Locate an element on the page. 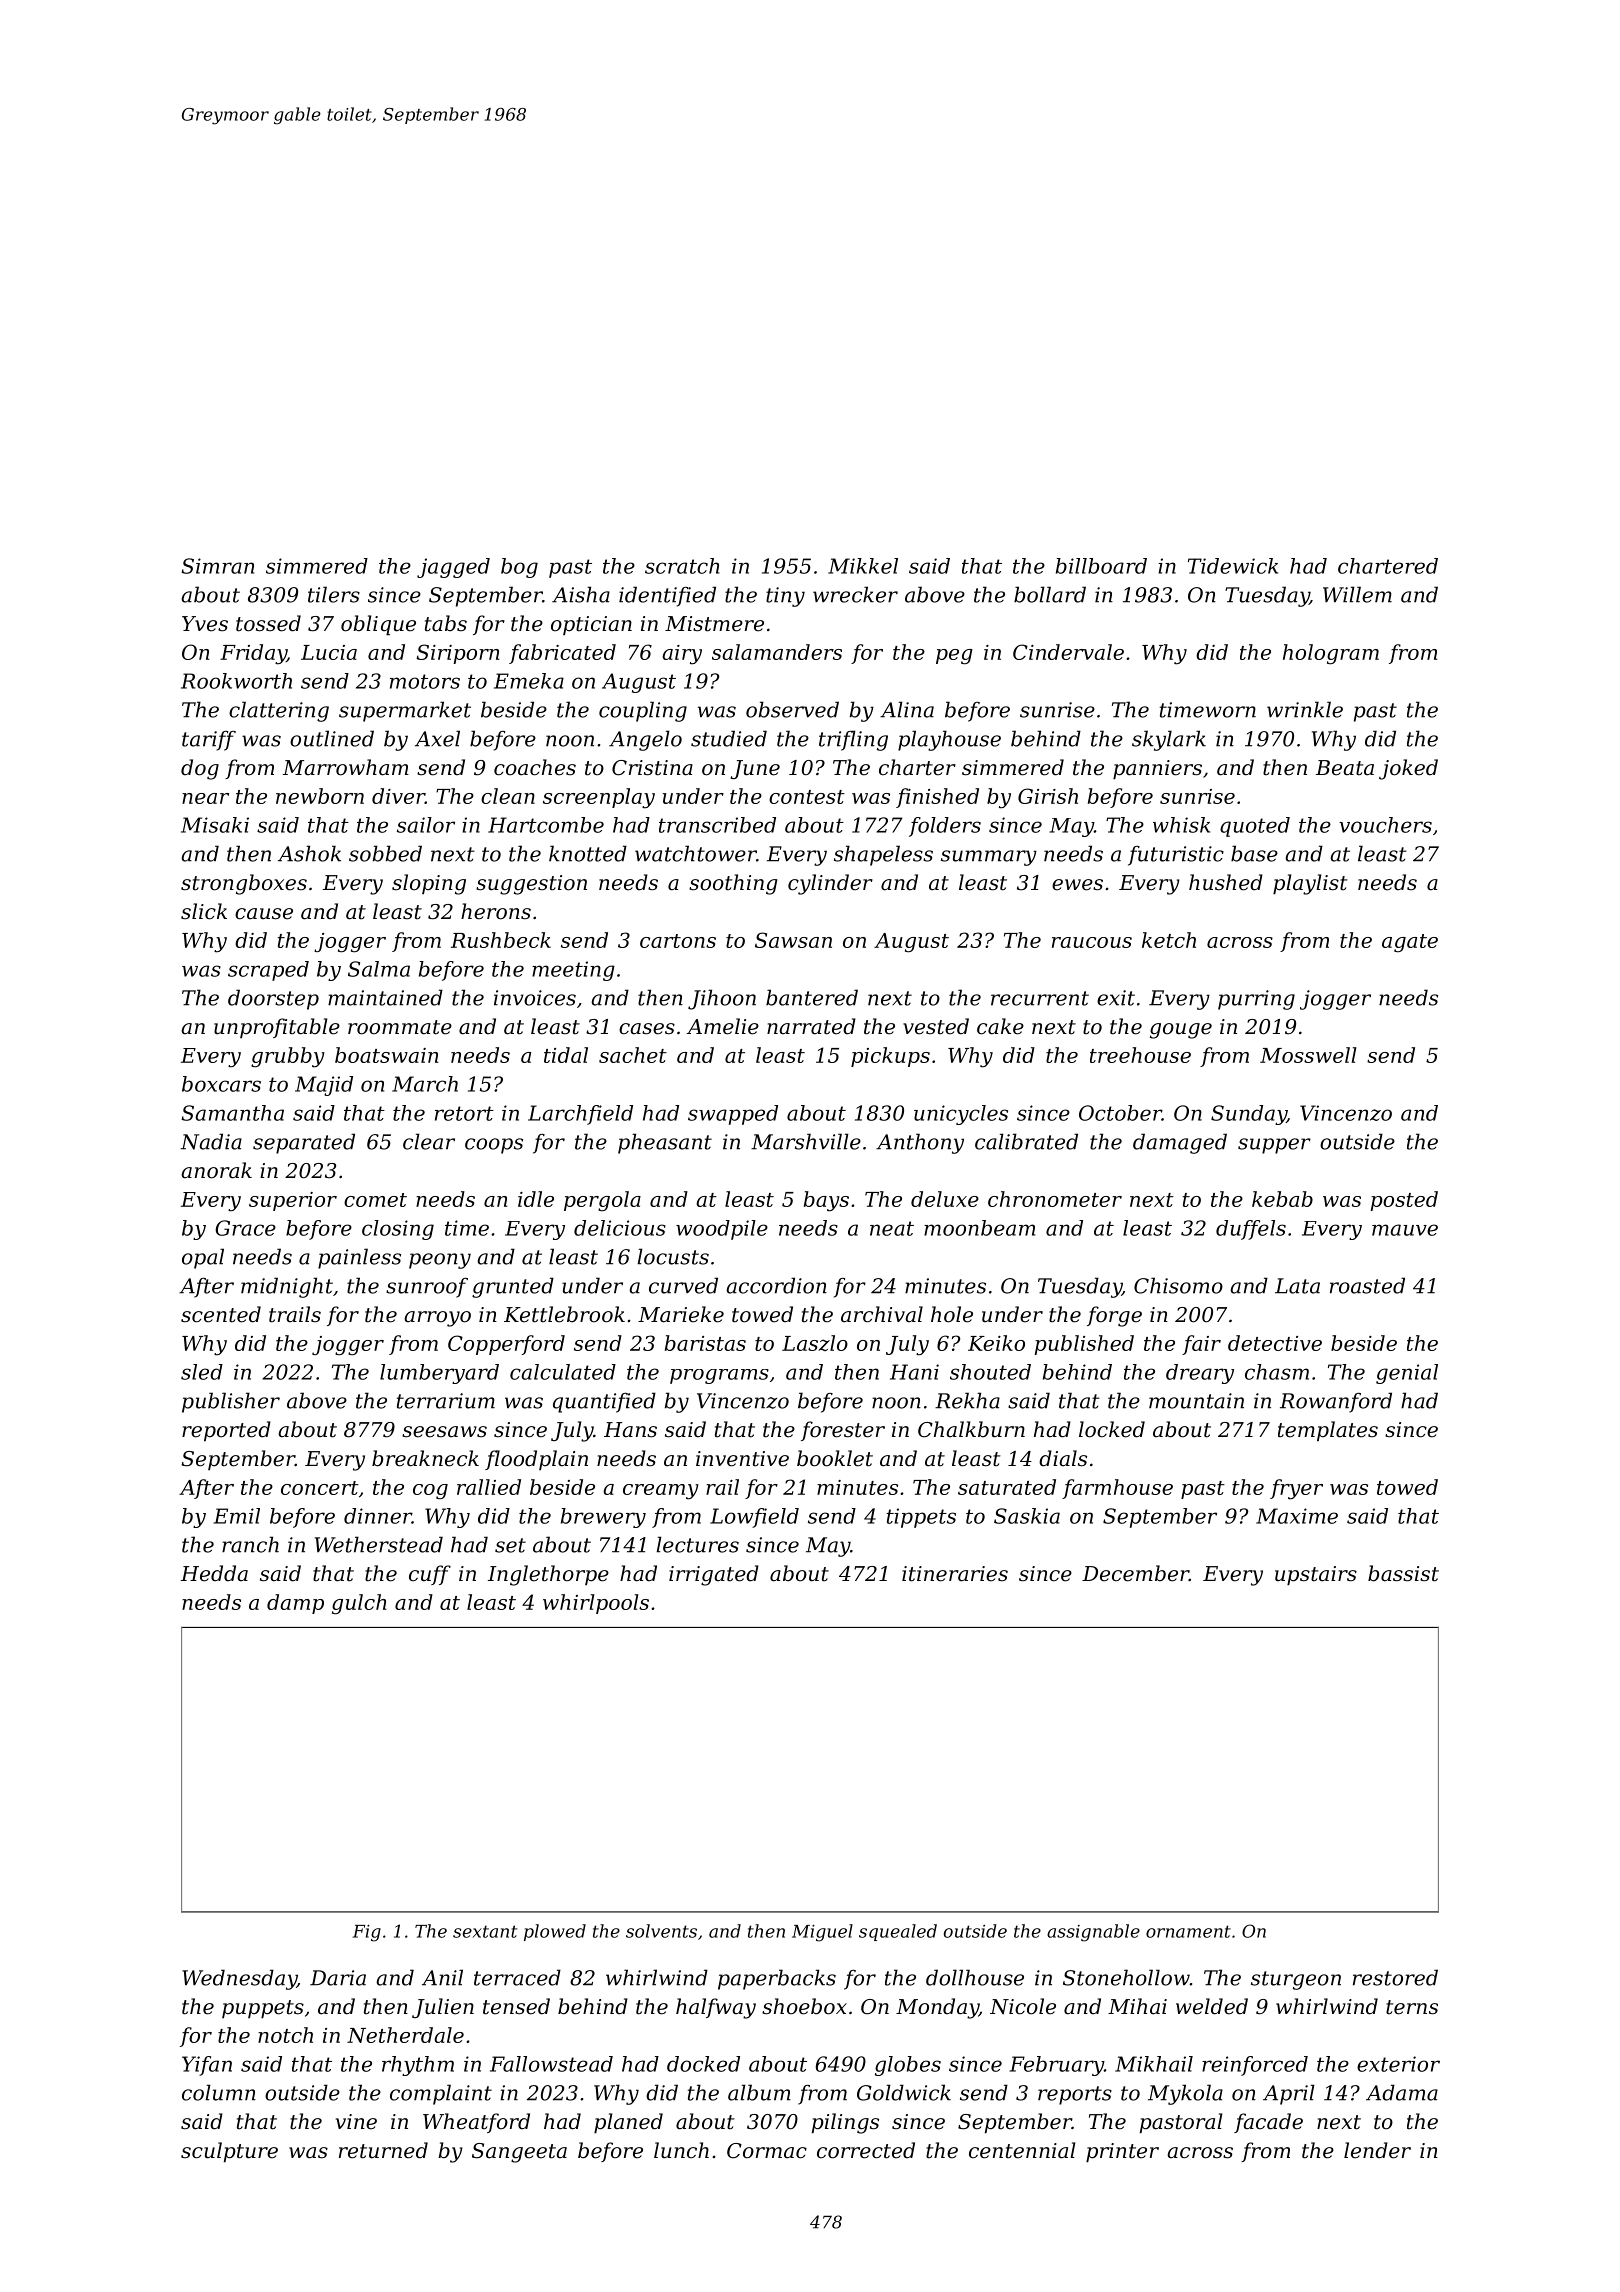  Simran is located at coordinates (217, 566).
